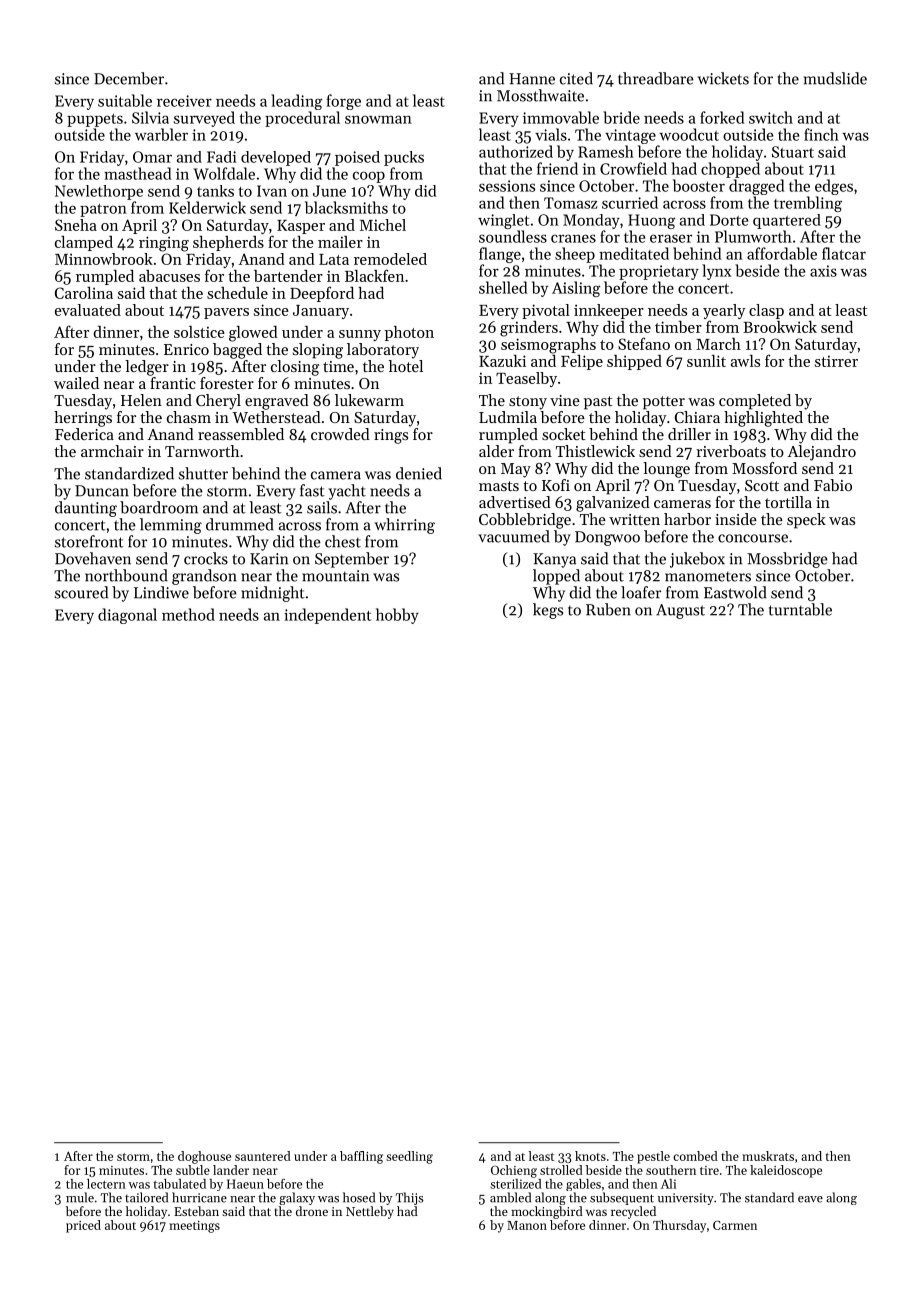 The height and width of the screenshot is (1314, 924). What do you see at coordinates (397, 616) in the screenshot?
I see `hobby` at bounding box center [397, 616].
